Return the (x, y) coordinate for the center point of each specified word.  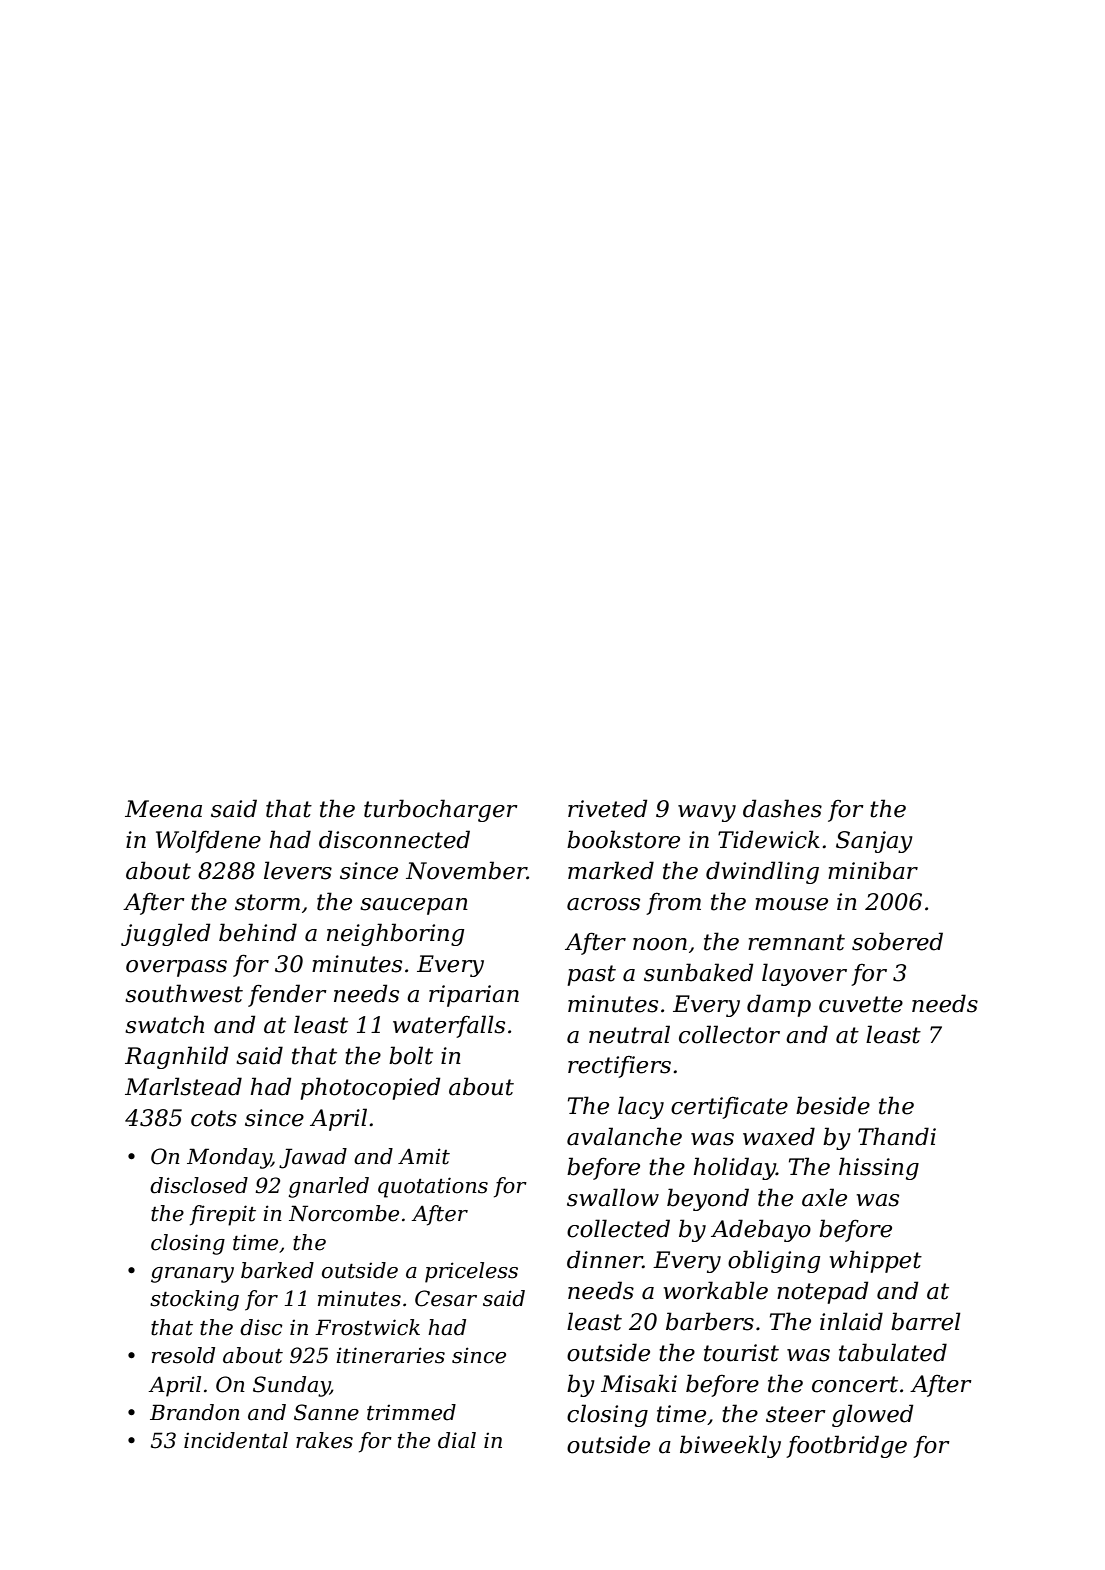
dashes (782, 808)
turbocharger (441, 810)
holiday (735, 1168)
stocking (194, 1300)
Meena (163, 809)
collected (618, 1228)
